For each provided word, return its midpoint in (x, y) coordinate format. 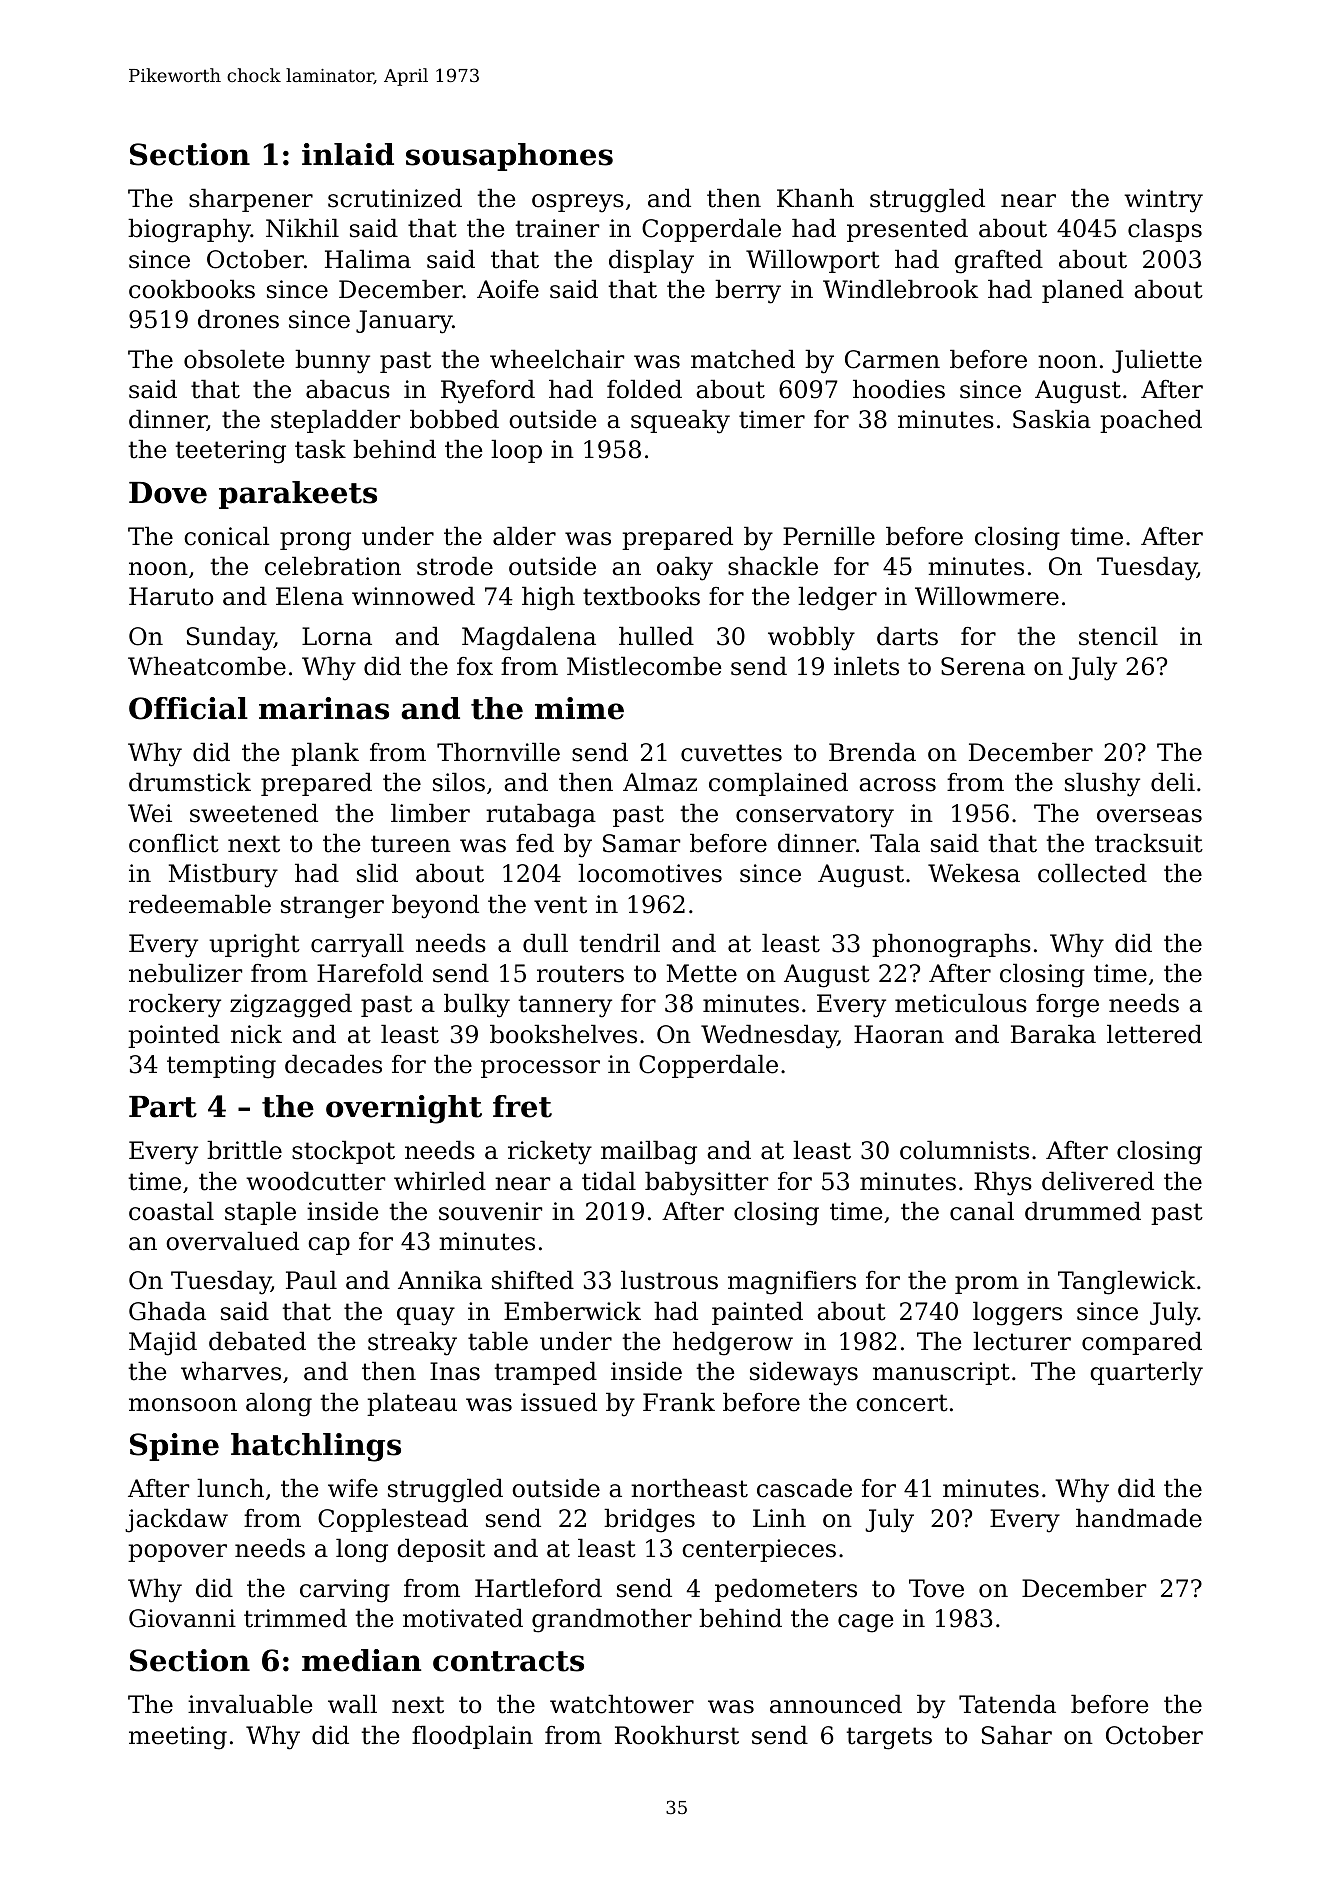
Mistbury (223, 875)
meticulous (961, 1003)
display (651, 261)
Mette (702, 973)
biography (189, 230)
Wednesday (769, 1036)
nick (256, 1034)
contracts (508, 1661)
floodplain (472, 1737)
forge (1067, 1006)
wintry (1163, 201)
